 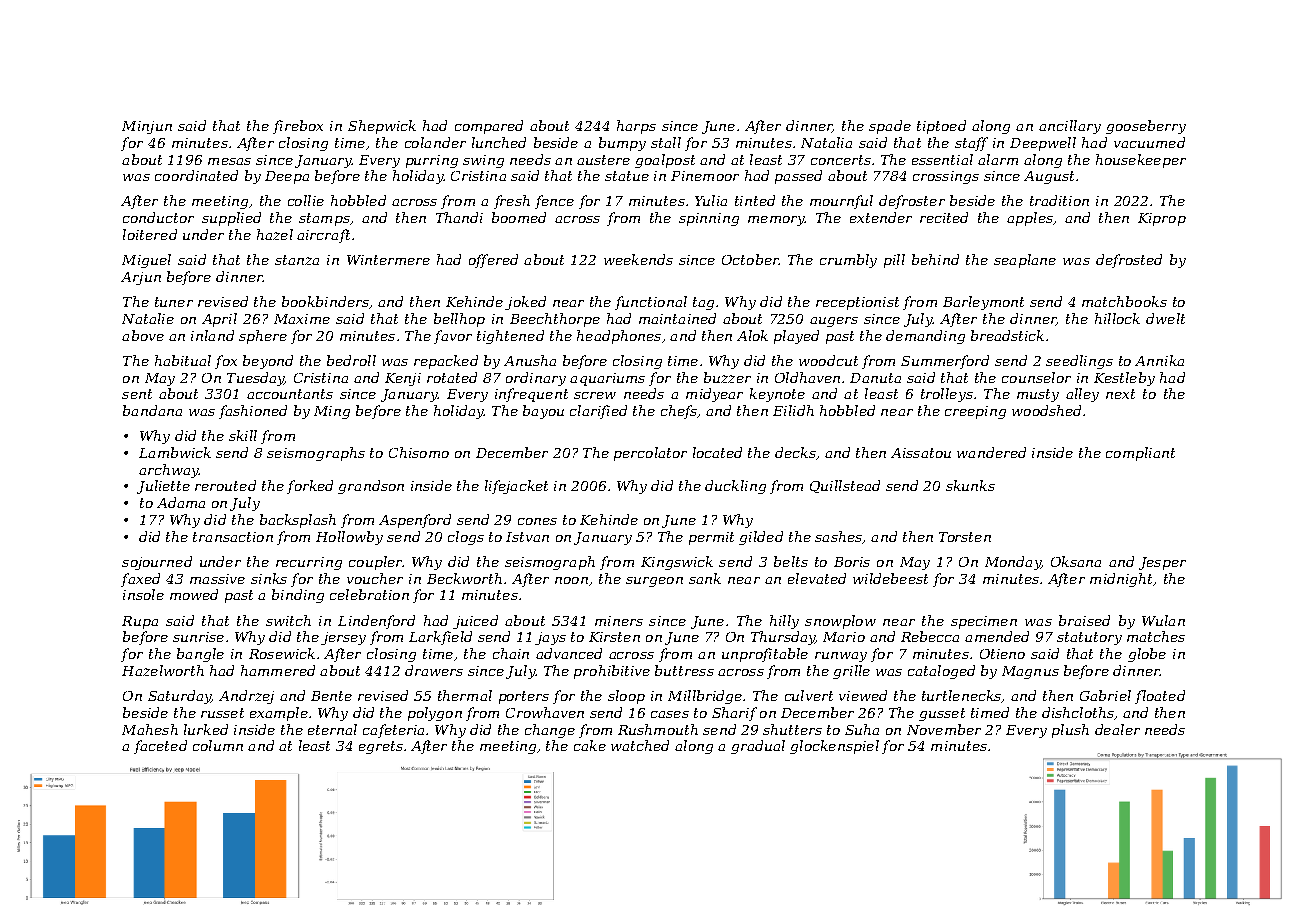 I want to click on egrets, so click(x=381, y=747).
